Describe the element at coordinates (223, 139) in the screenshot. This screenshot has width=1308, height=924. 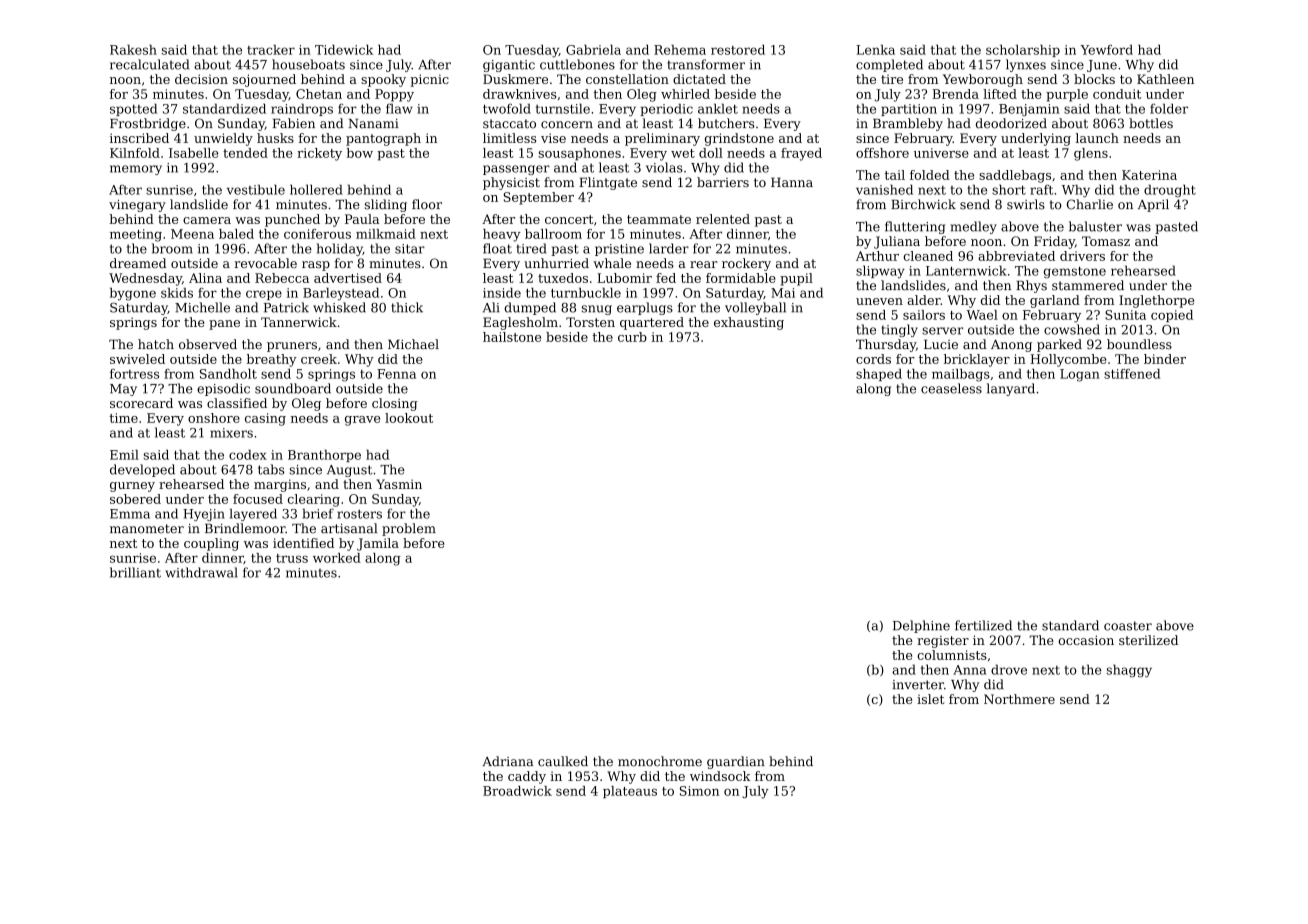
I see `unwieldy` at that location.
